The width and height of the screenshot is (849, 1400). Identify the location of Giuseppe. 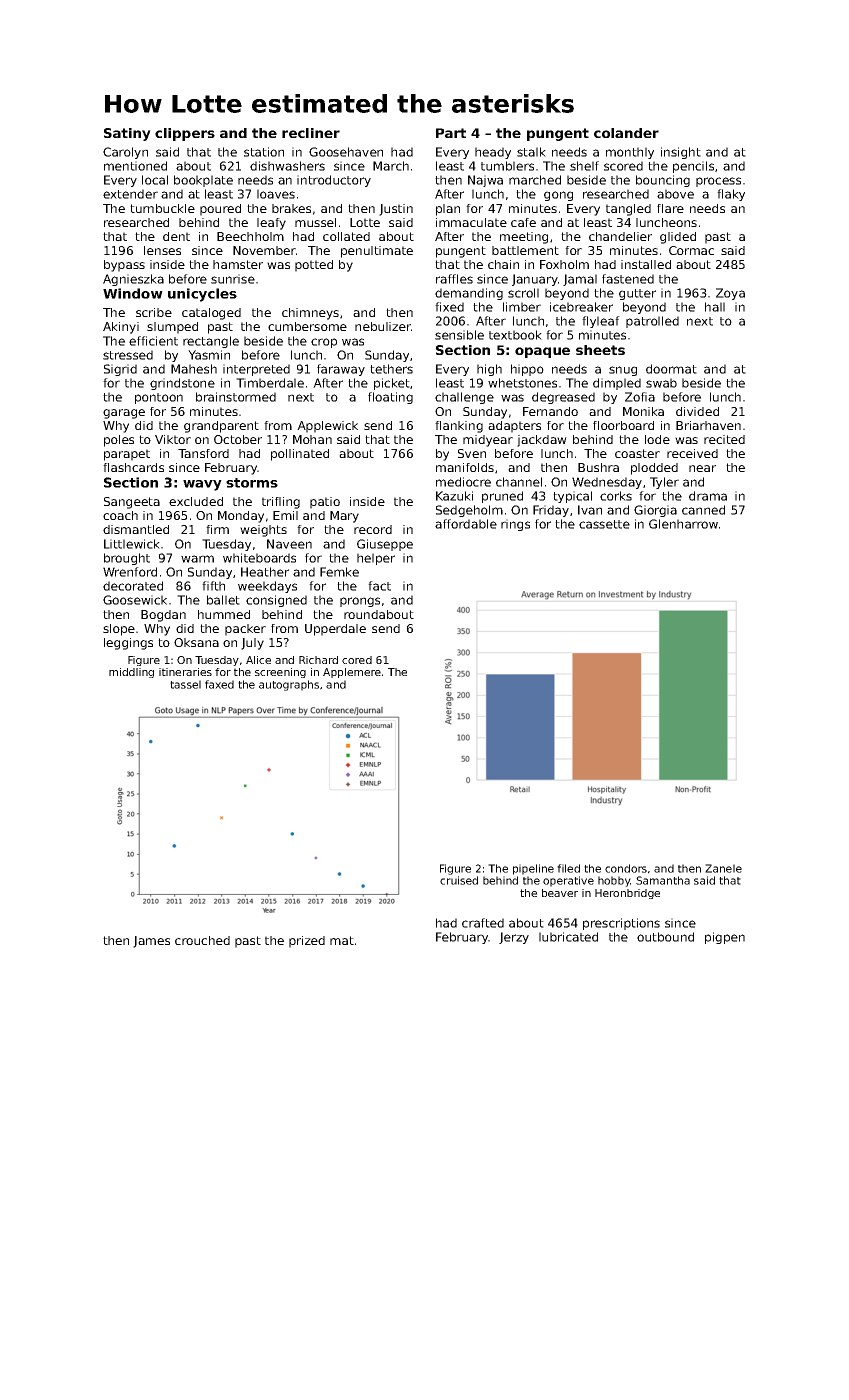
(385, 545).
